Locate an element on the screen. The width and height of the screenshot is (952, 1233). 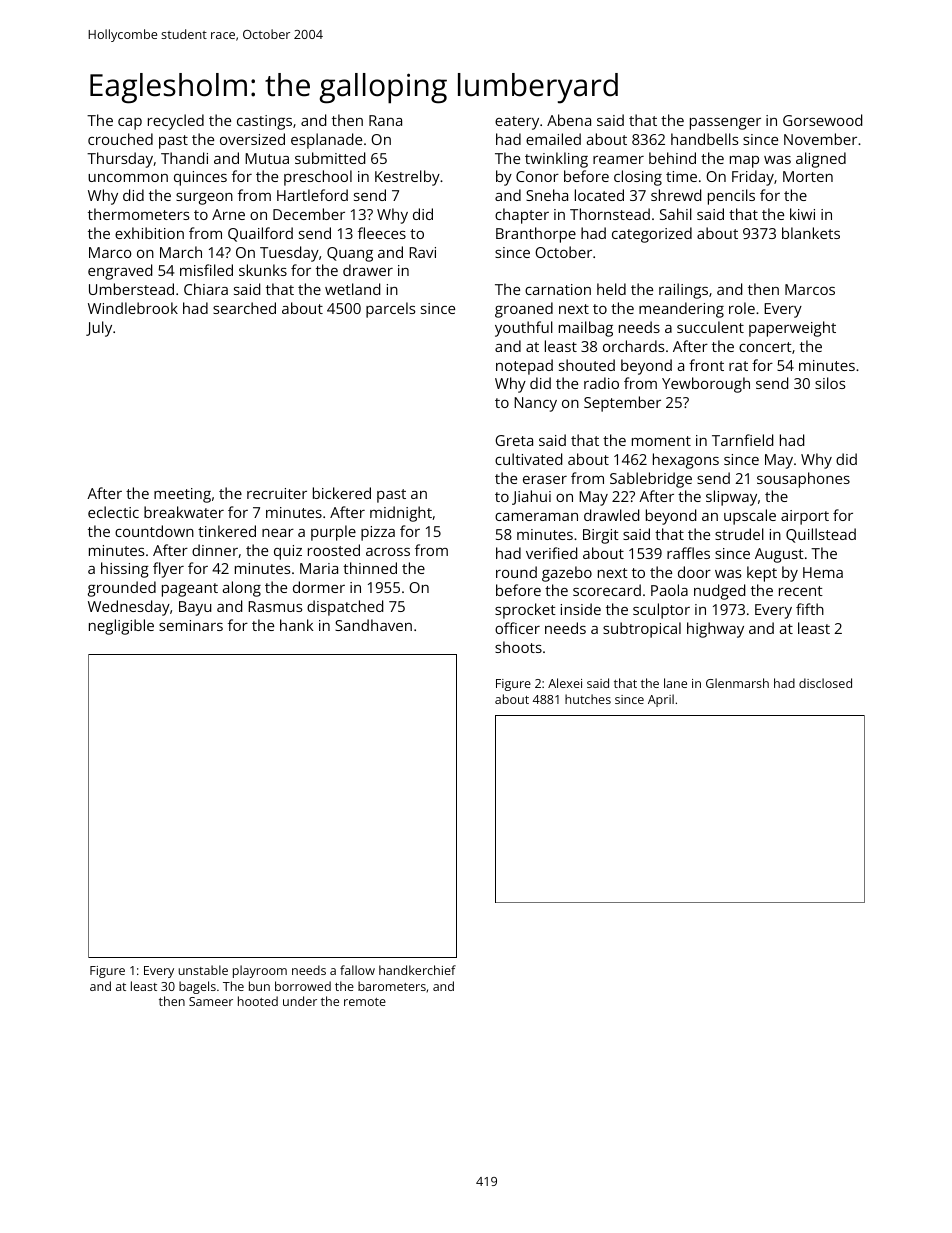
along is located at coordinates (242, 589).
